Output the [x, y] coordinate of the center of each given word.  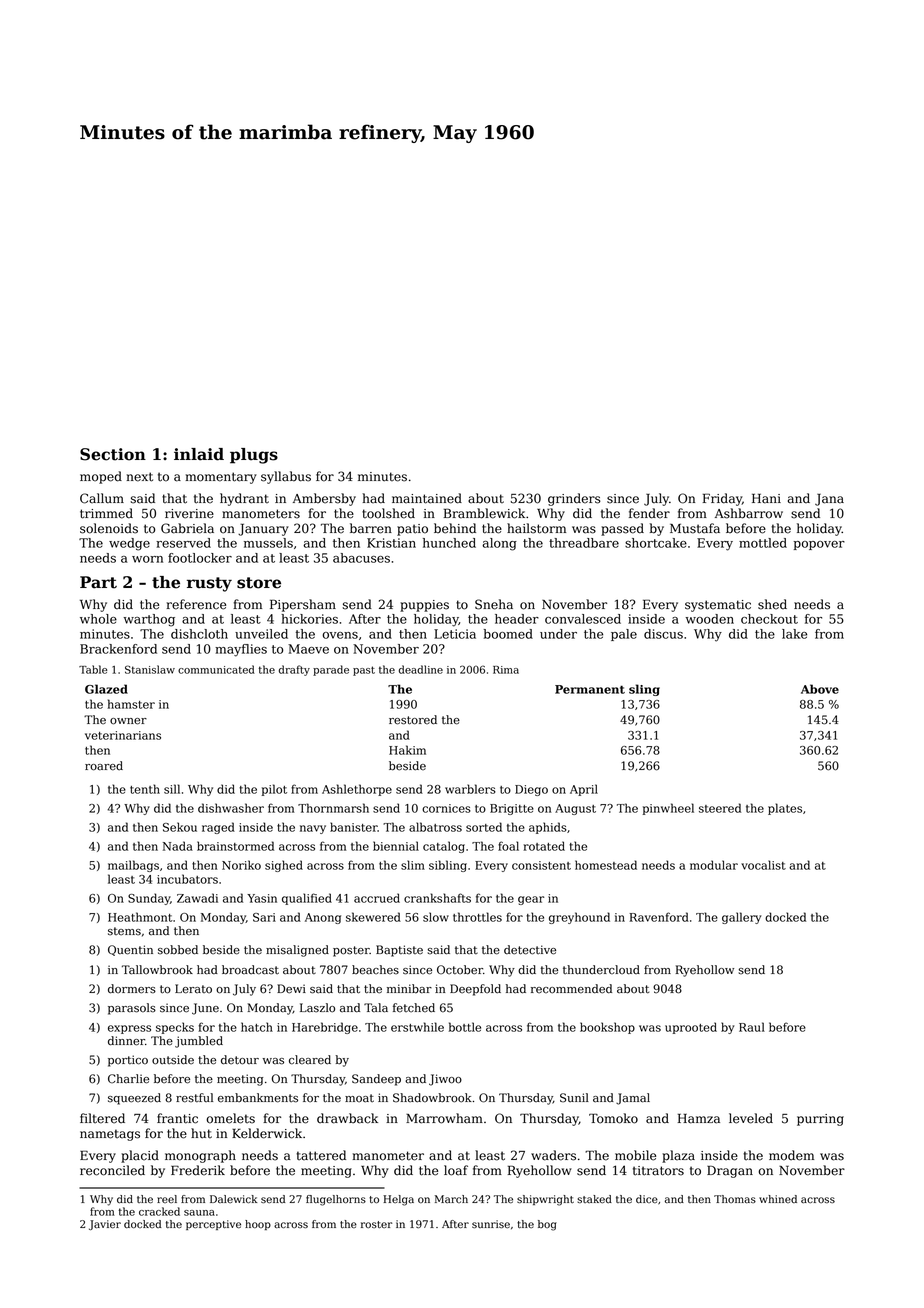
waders [553, 1155]
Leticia [455, 634]
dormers [132, 989]
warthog [149, 620]
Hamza [699, 1119]
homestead [606, 865]
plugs [254, 456]
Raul [752, 1027]
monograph [200, 1156]
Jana [829, 500]
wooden [710, 619]
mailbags [133, 866]
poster [351, 951]
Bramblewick [484, 513]
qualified [307, 899]
